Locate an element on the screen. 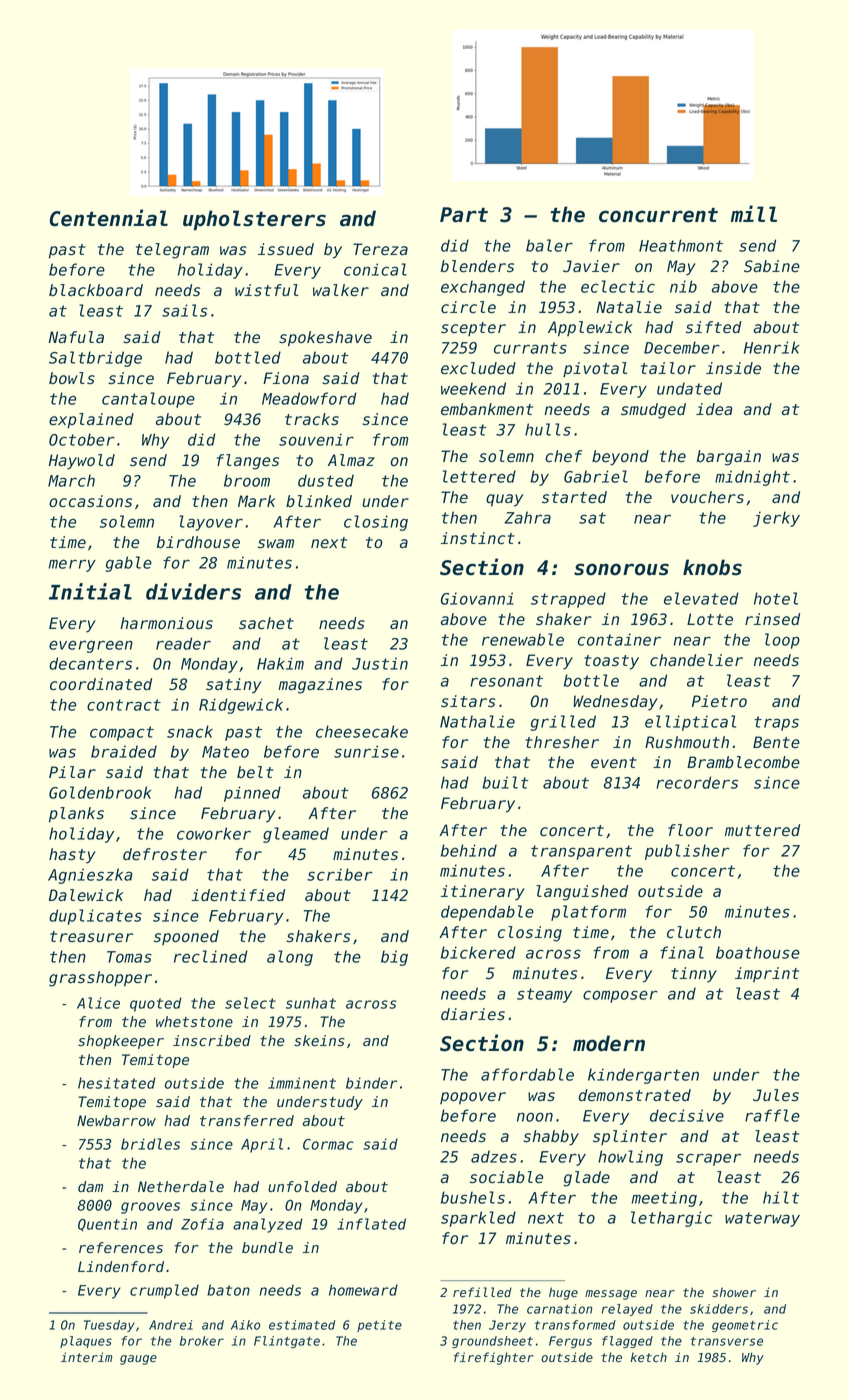  boathouse is located at coordinates (758, 952).
